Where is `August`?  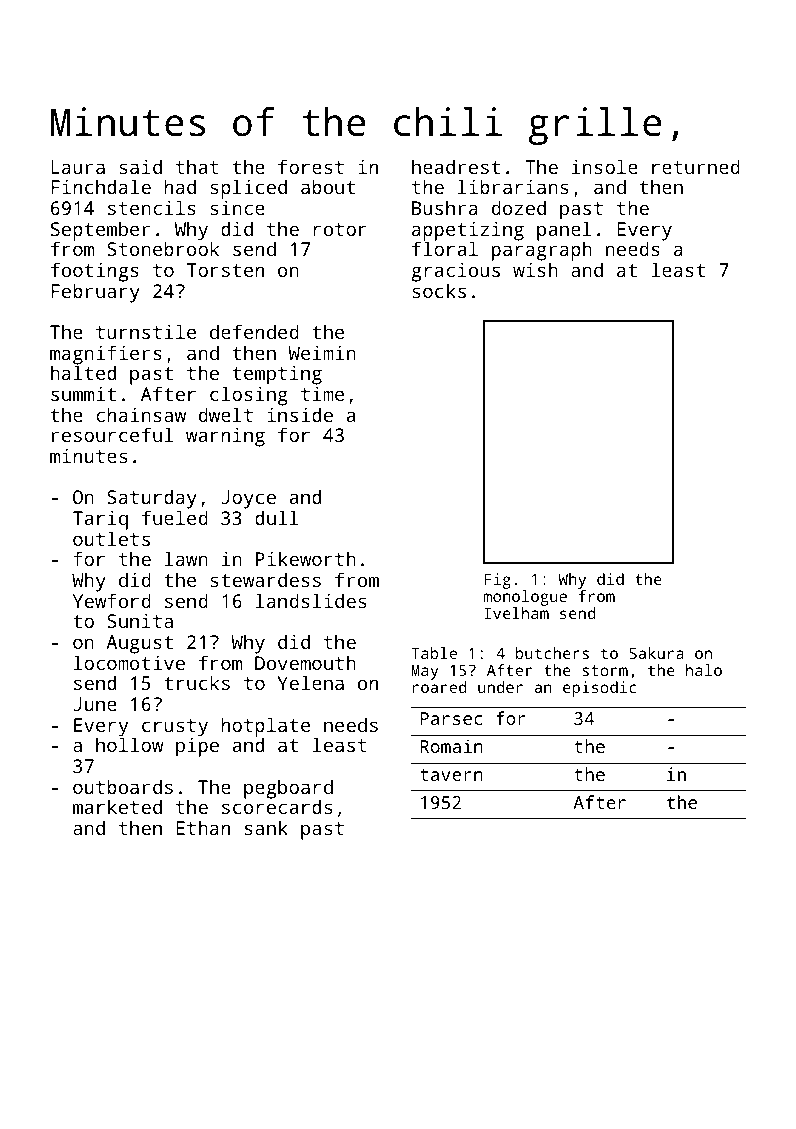
August is located at coordinates (139, 644).
